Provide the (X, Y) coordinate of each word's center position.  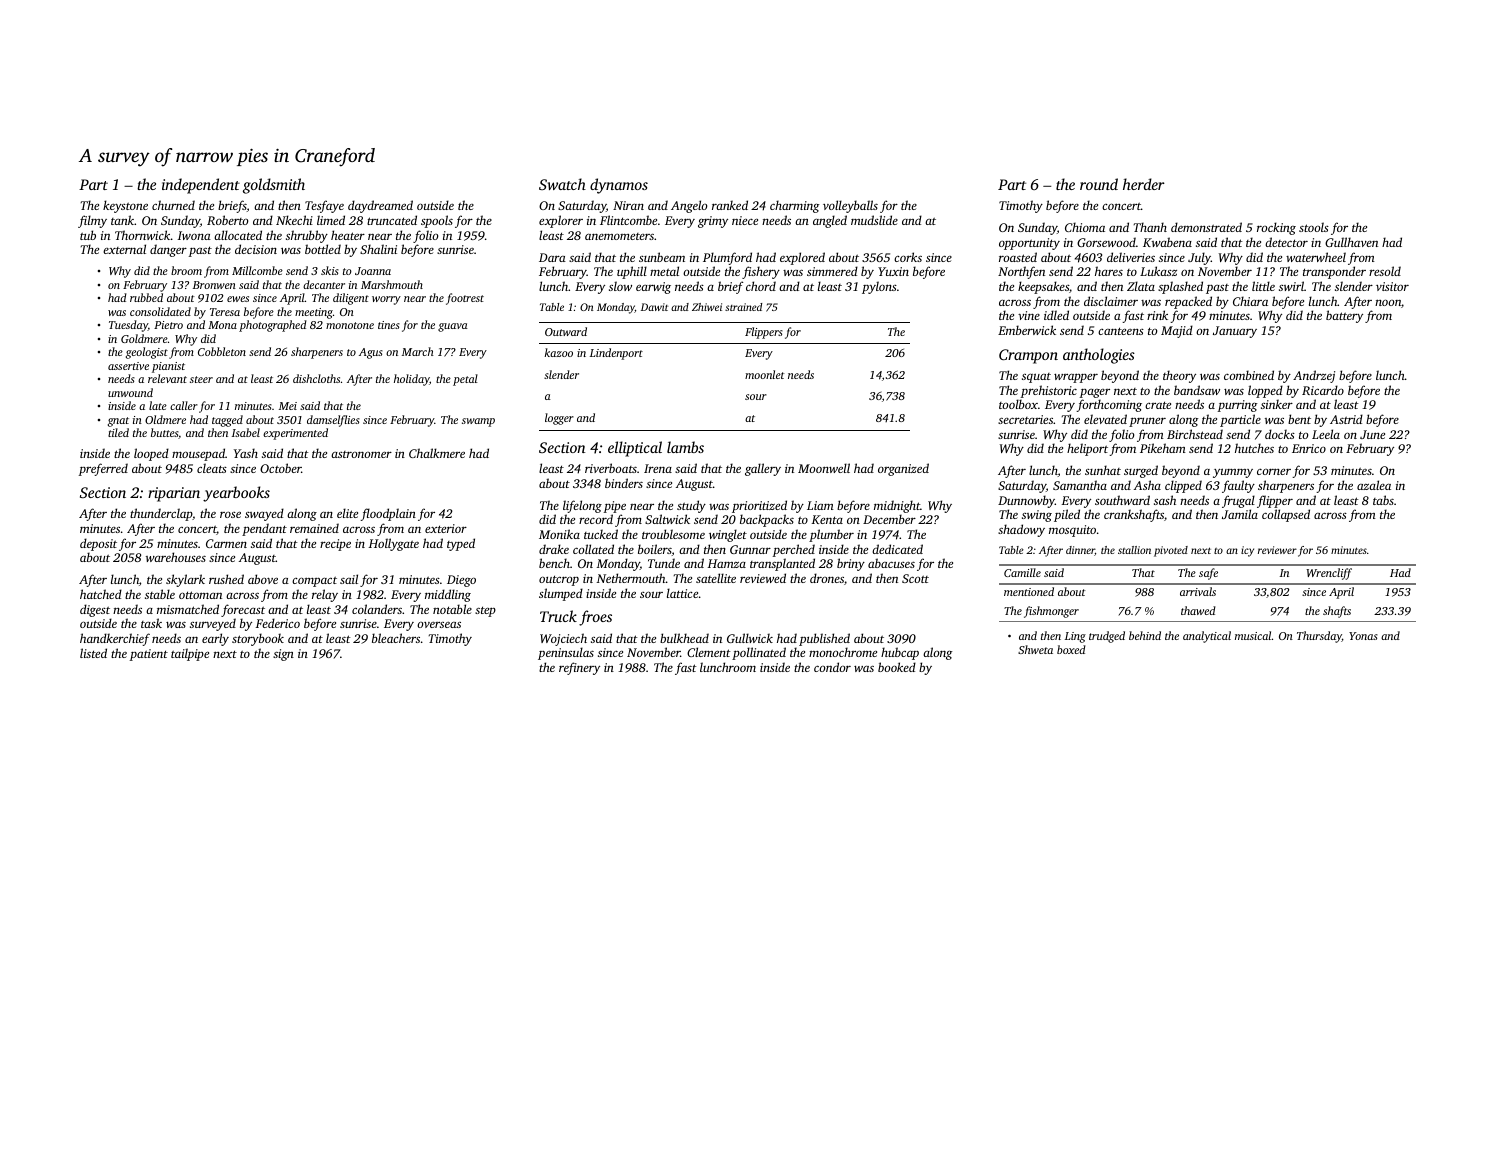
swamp (478, 422)
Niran (628, 205)
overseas (439, 625)
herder (1144, 184)
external (124, 249)
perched (794, 550)
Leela (1326, 434)
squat (1036, 378)
